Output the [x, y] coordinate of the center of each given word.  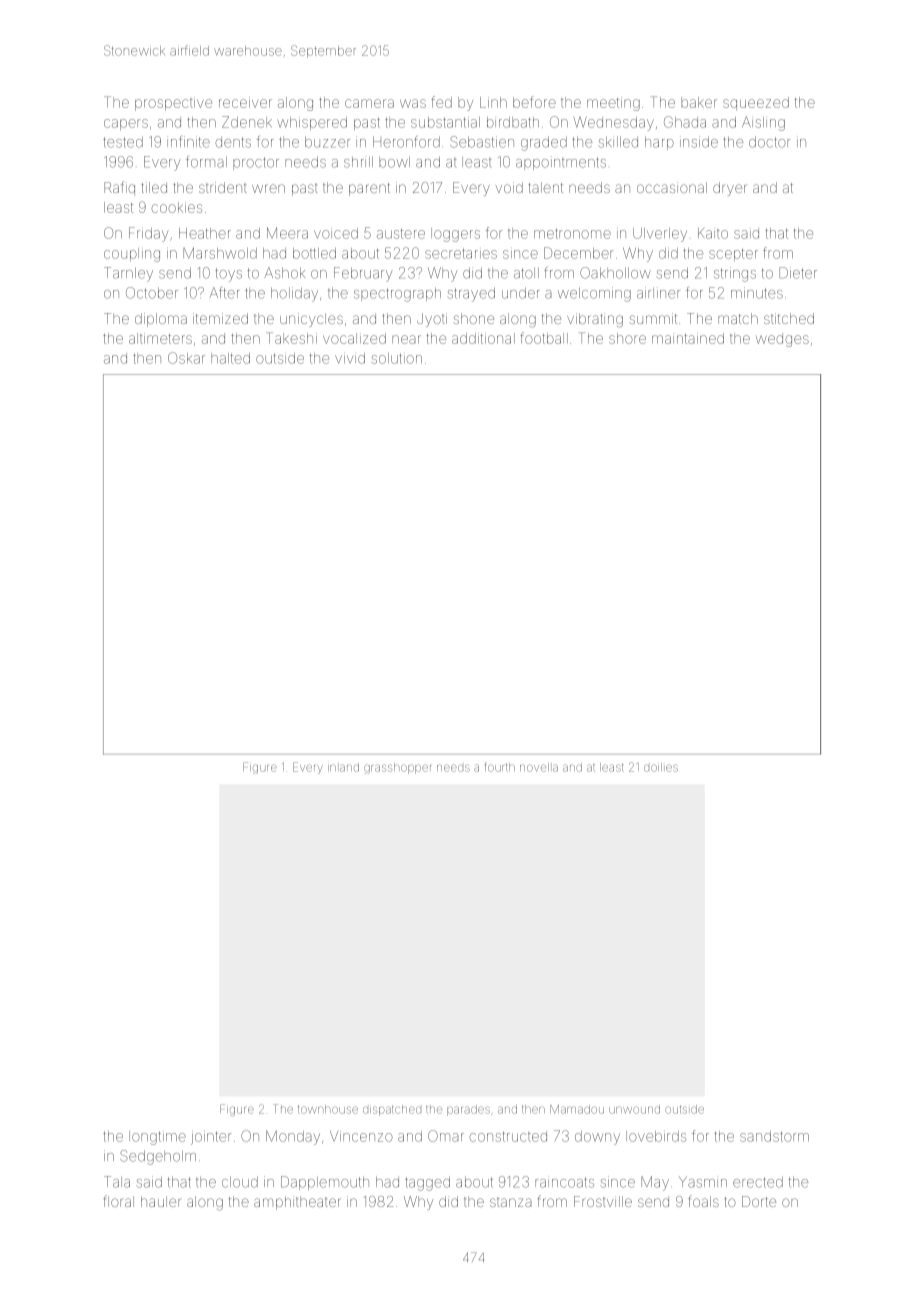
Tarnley [128, 274]
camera [369, 103]
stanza [510, 1202]
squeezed [756, 103]
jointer [211, 1138]
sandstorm [774, 1136]
